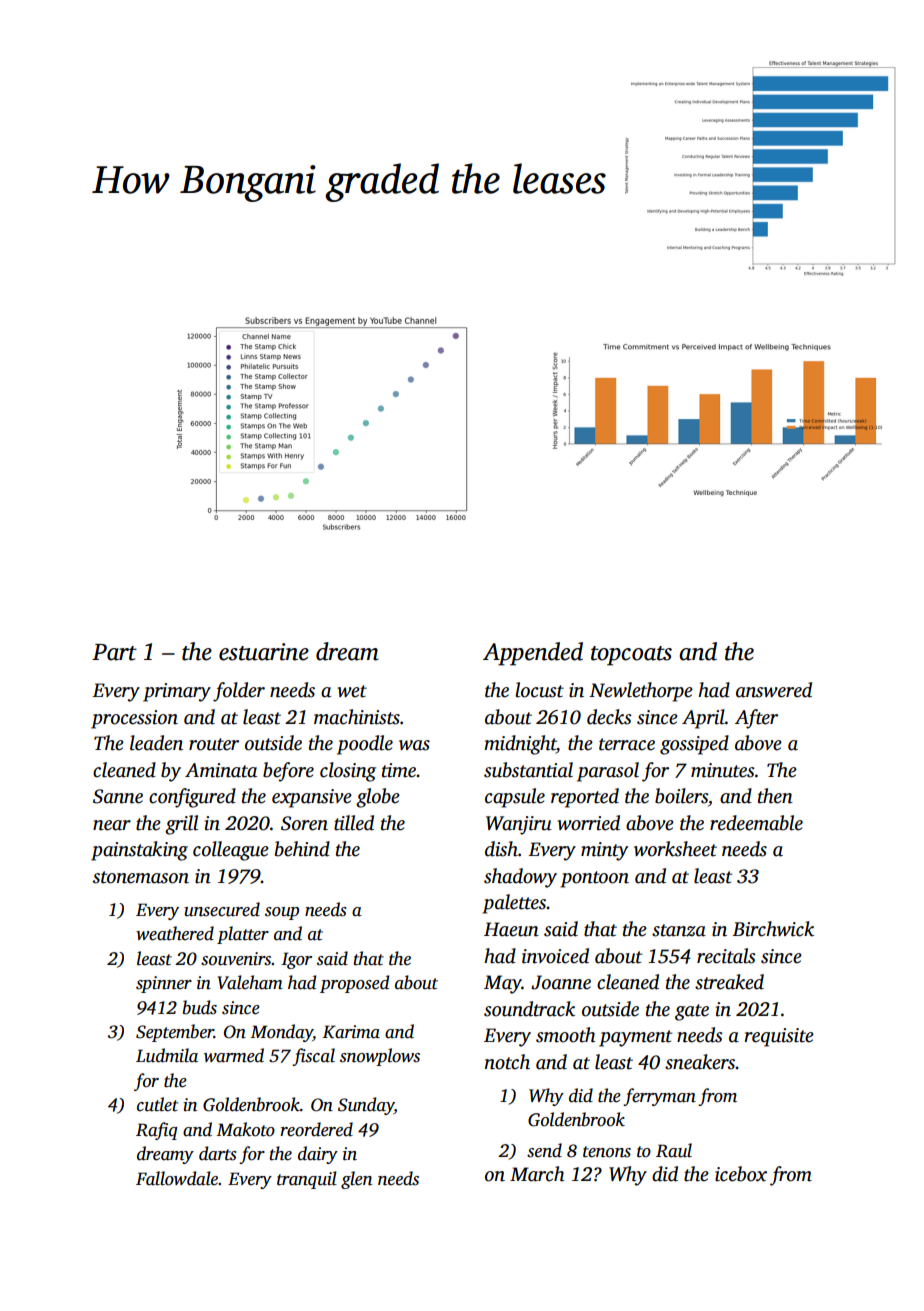  I want to click on topcoats, so click(631, 656).
